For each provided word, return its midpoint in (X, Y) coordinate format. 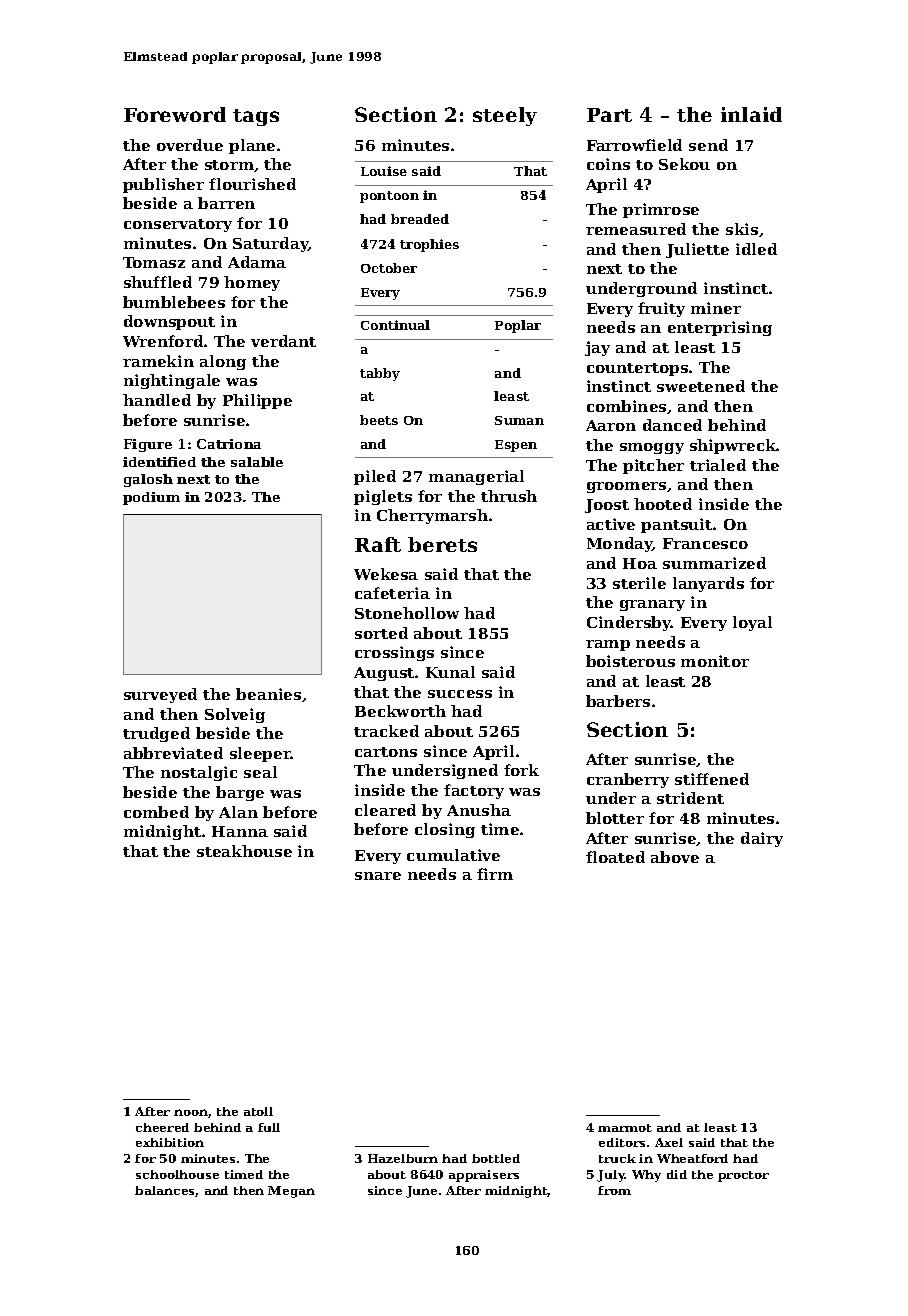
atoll (258, 1111)
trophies (429, 245)
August (384, 674)
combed (156, 812)
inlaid (751, 114)
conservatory (178, 225)
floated (615, 857)
